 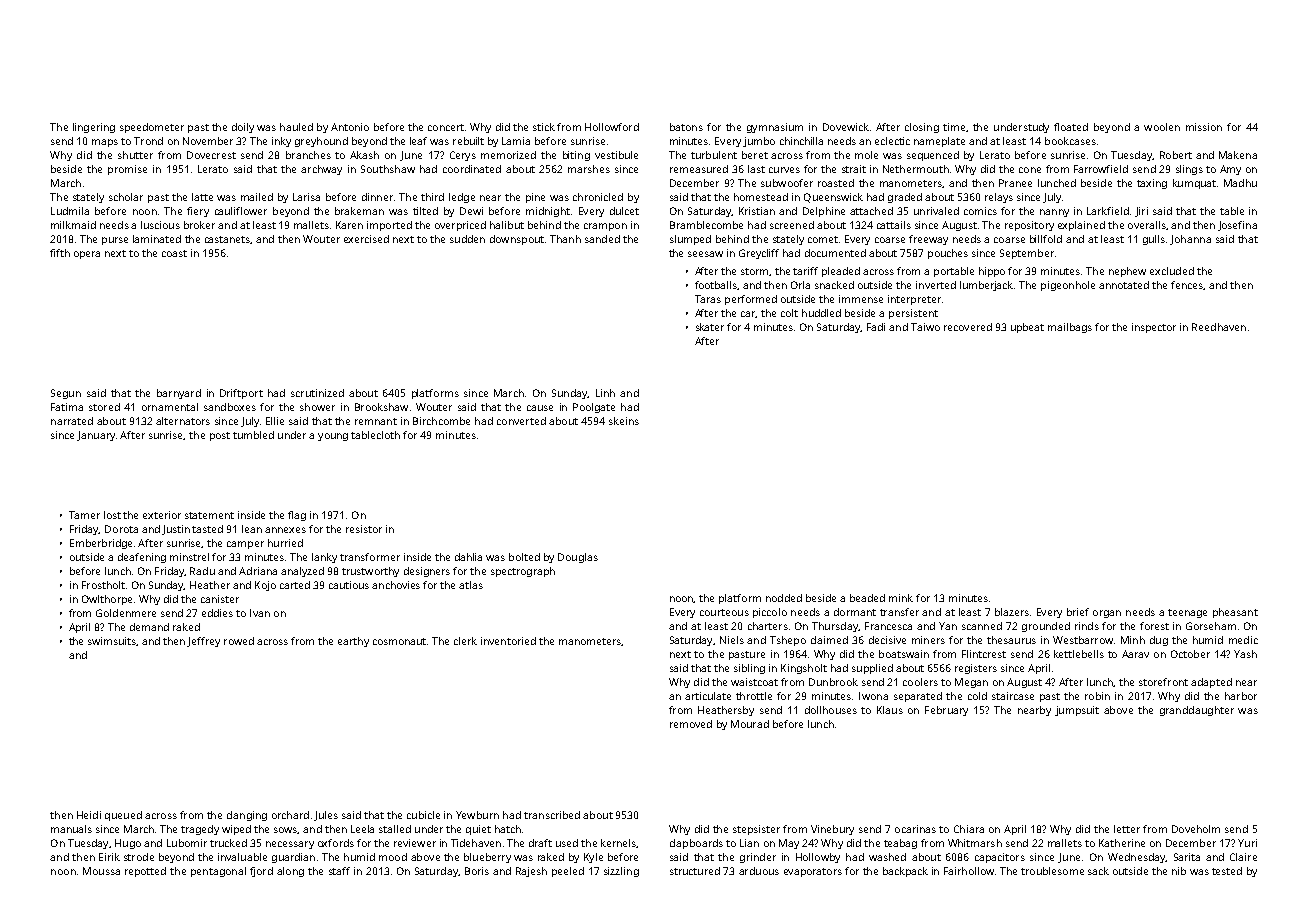 What do you see at coordinates (359, 211) in the image?
I see `brakeman` at bounding box center [359, 211].
